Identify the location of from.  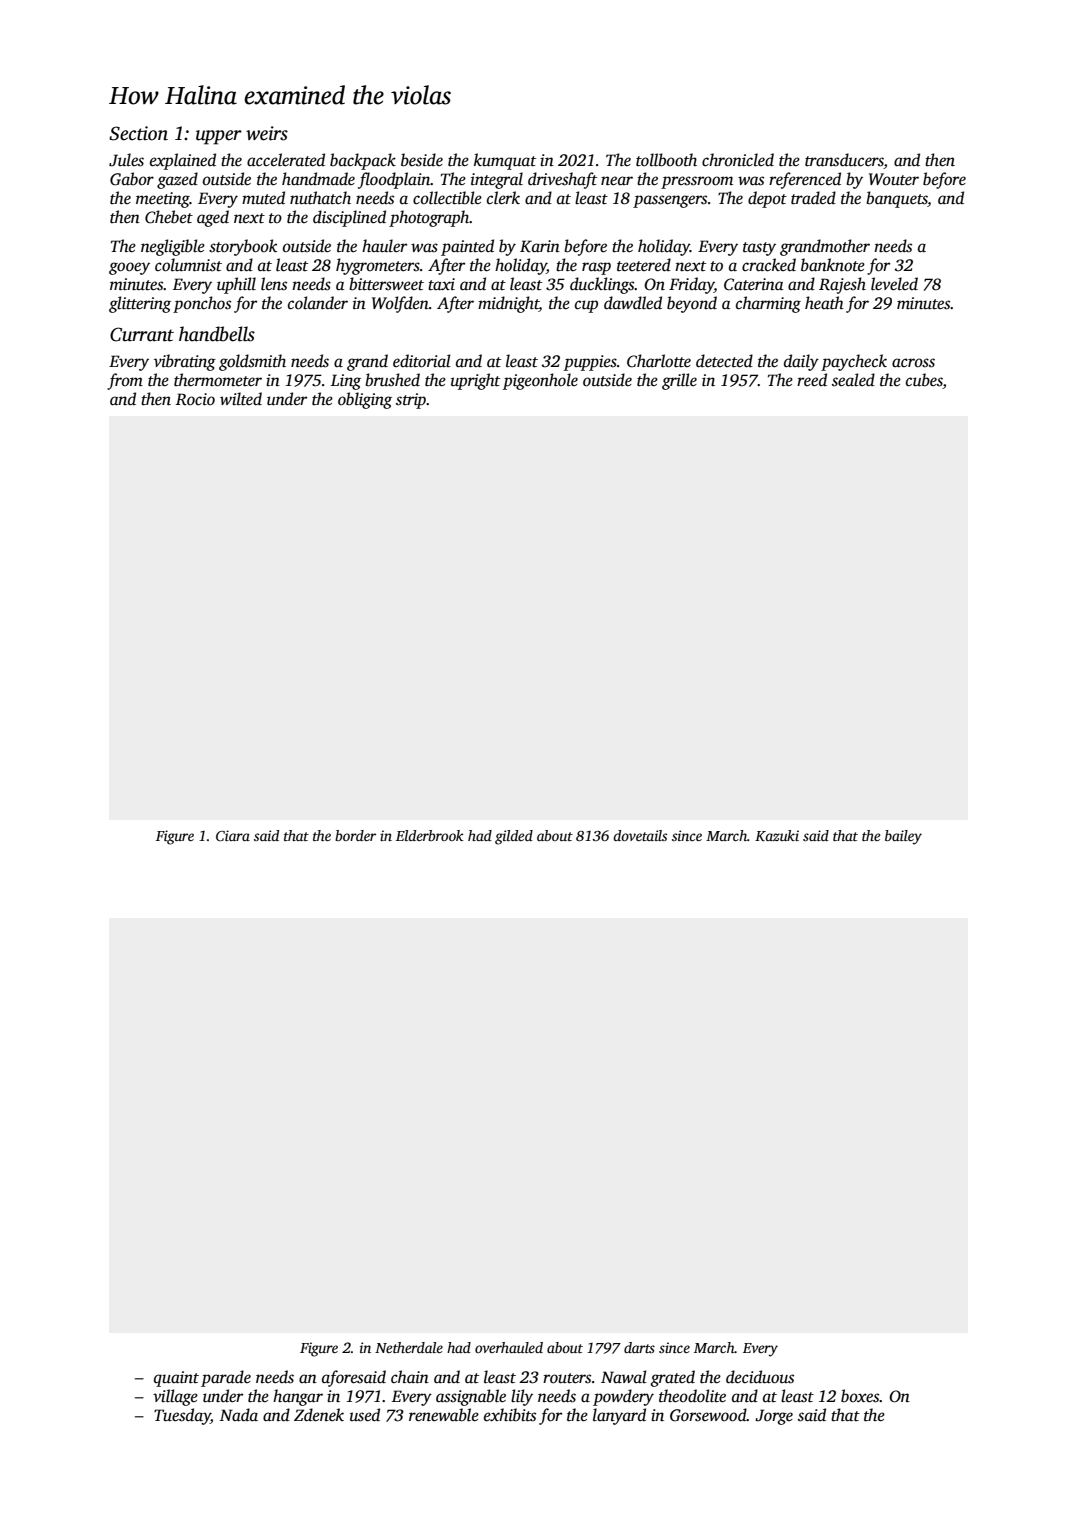
(125, 381).
